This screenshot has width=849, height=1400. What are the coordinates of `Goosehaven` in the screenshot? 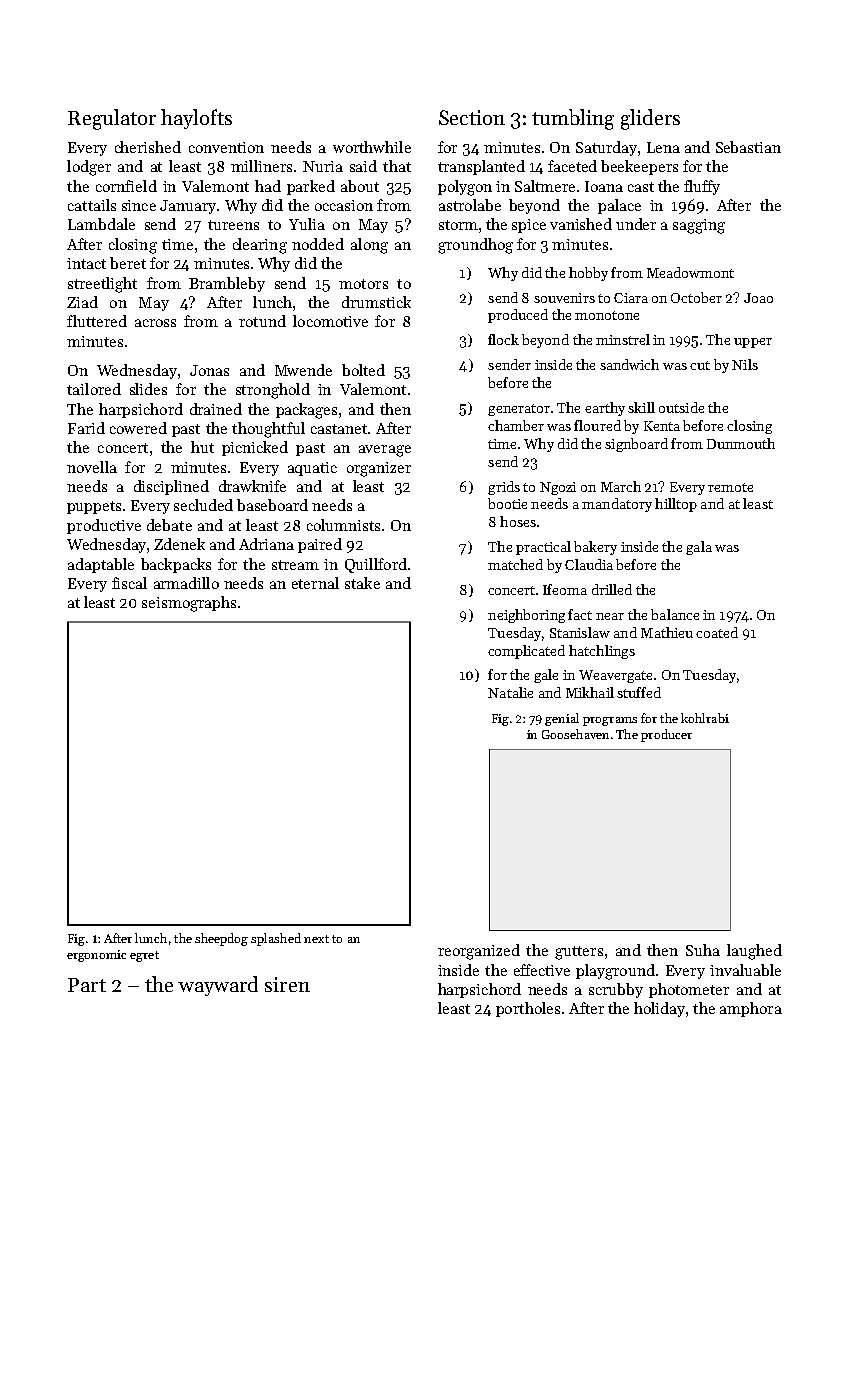 It's located at (575, 734).
